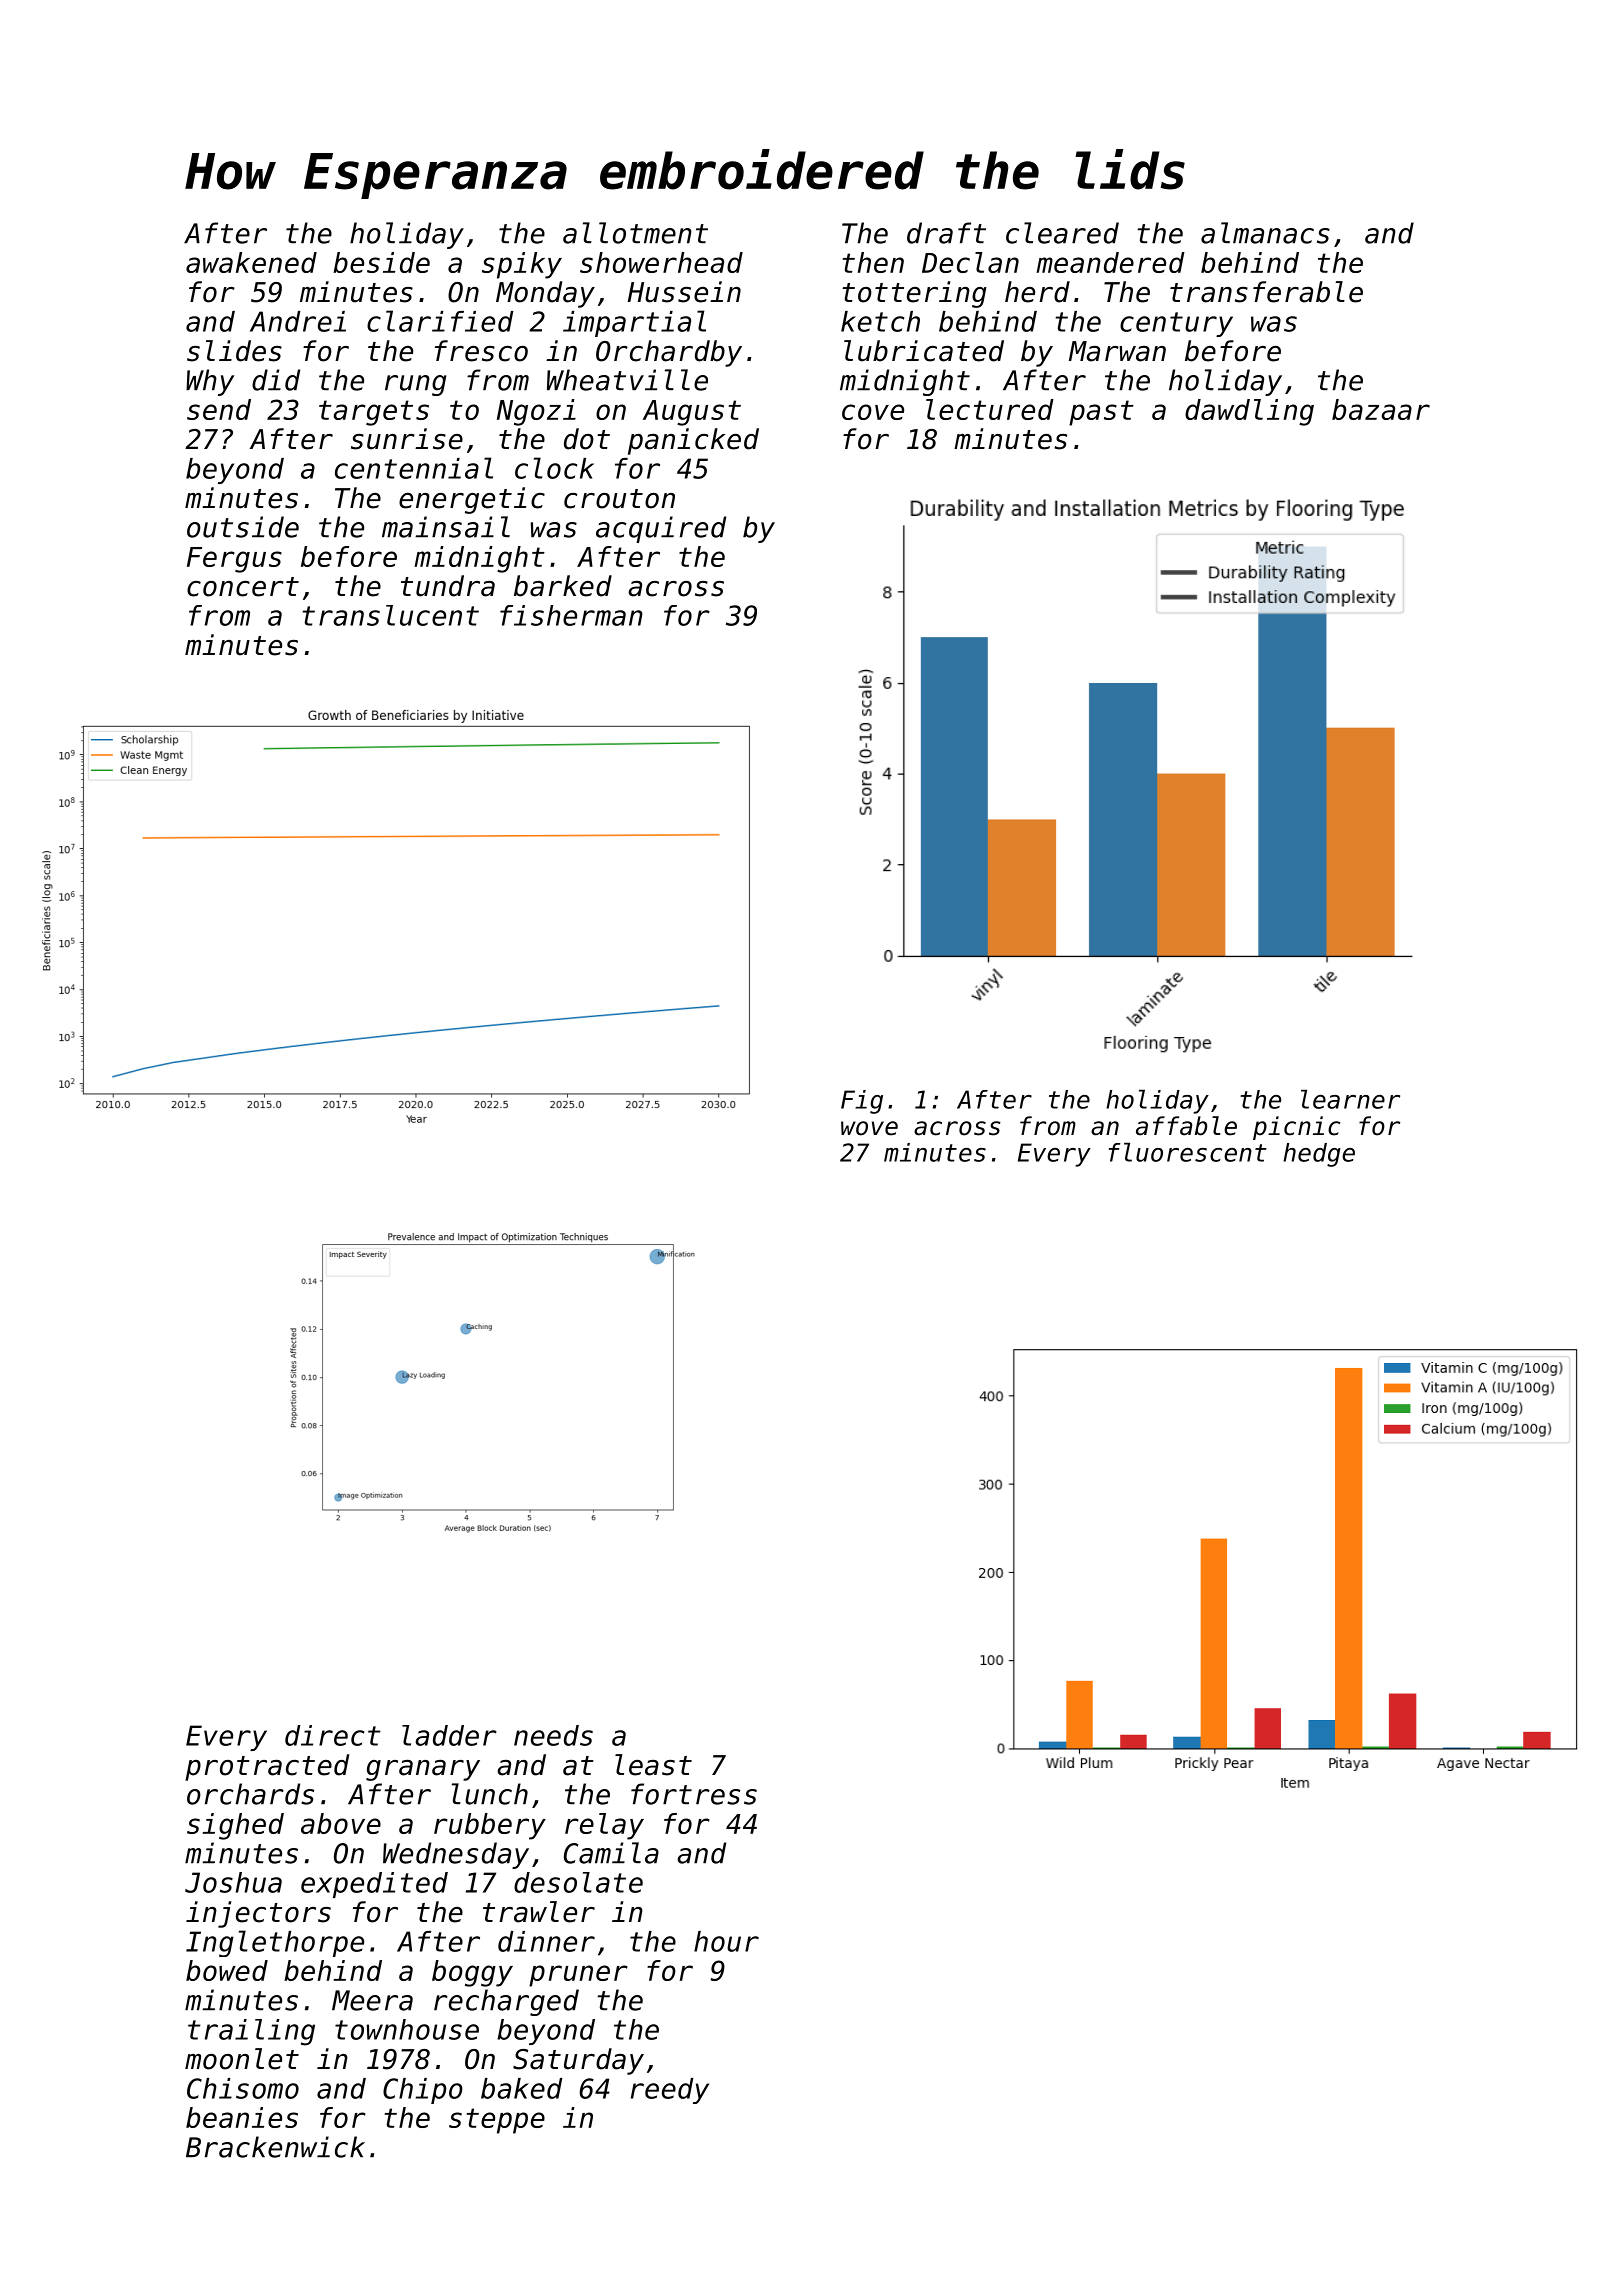 The width and height of the screenshot is (1620, 2292). I want to click on hedge, so click(1319, 1155).
